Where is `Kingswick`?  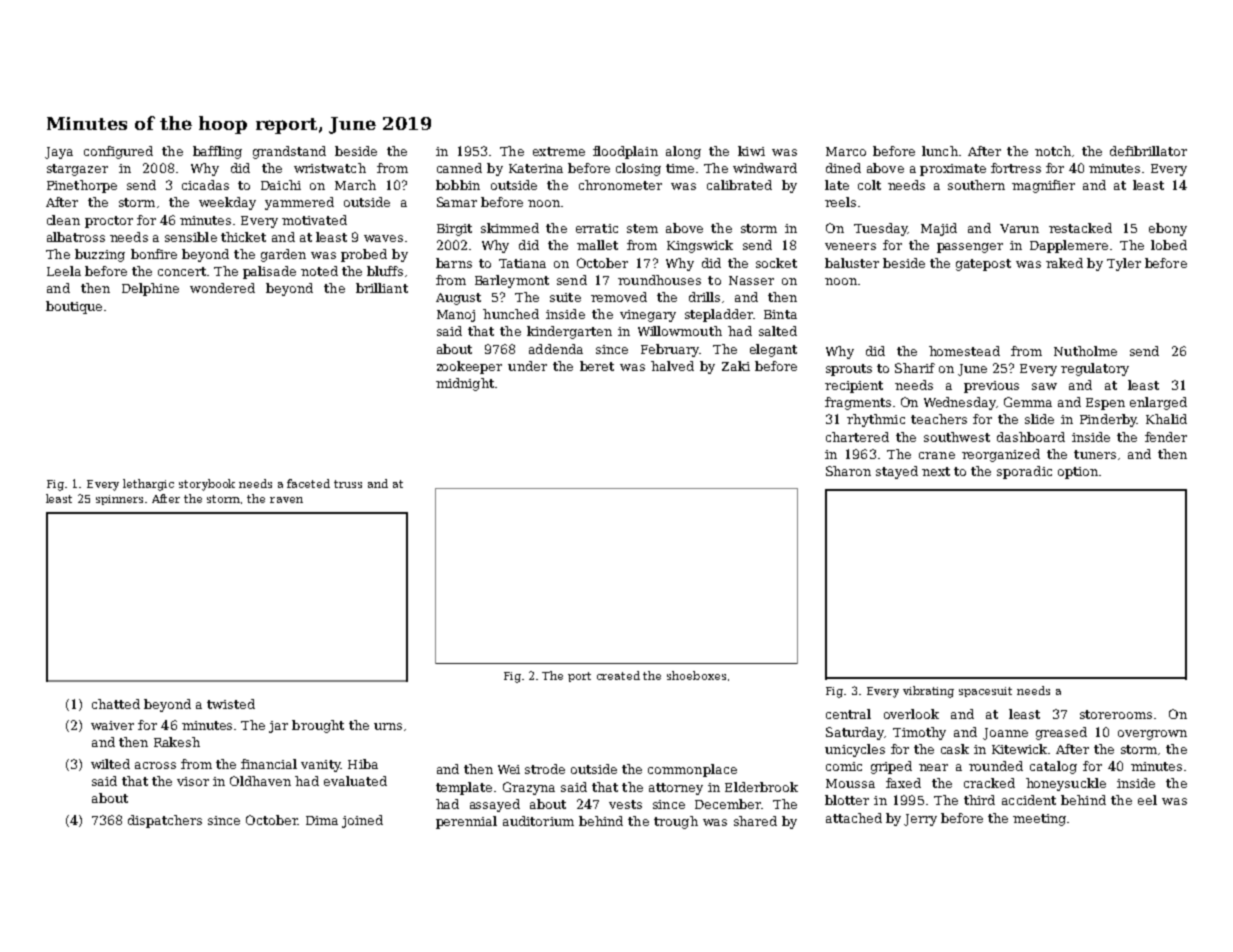
Kingswick is located at coordinates (700, 246).
